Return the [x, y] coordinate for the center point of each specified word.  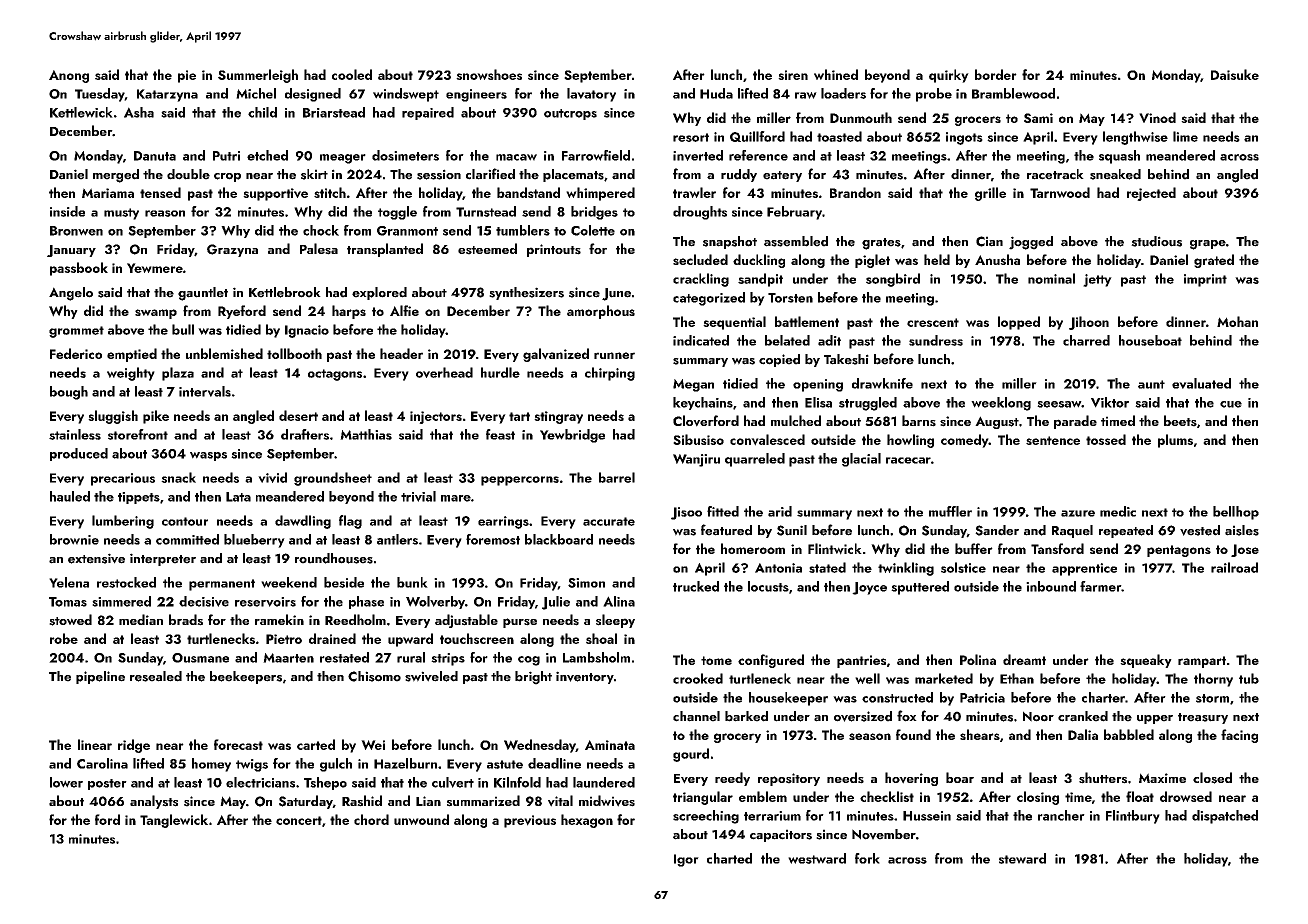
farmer [1100, 586]
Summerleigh [258, 76]
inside [67, 211]
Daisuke [1235, 74]
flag [350, 522]
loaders [843, 93]
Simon [586, 583]
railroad [1234, 567]
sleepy [615, 621]
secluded [700, 259]
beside [344, 582]
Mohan [1237, 321]
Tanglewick [174, 821]
